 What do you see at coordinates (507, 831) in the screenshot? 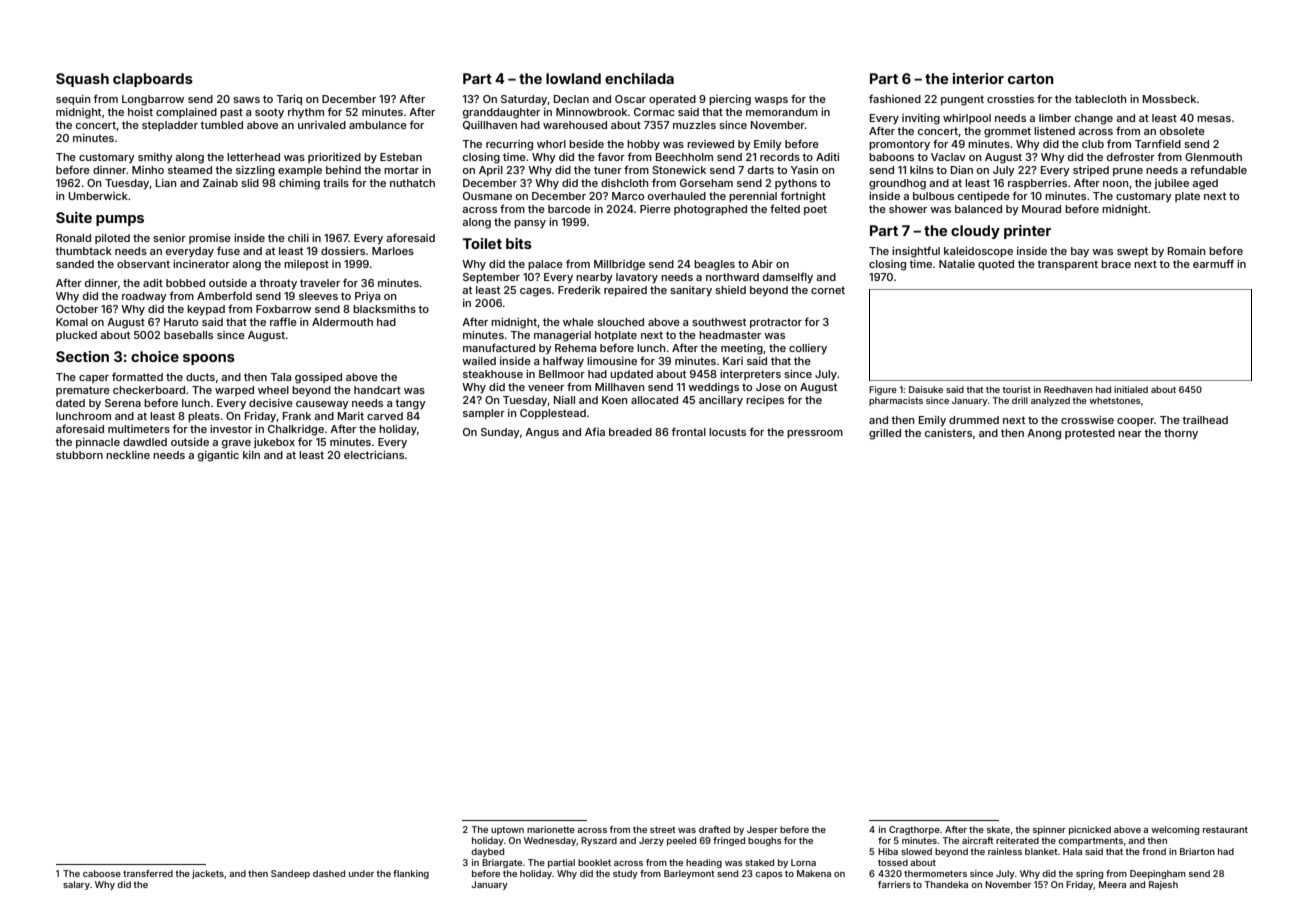
I see `uptown` at bounding box center [507, 831].
